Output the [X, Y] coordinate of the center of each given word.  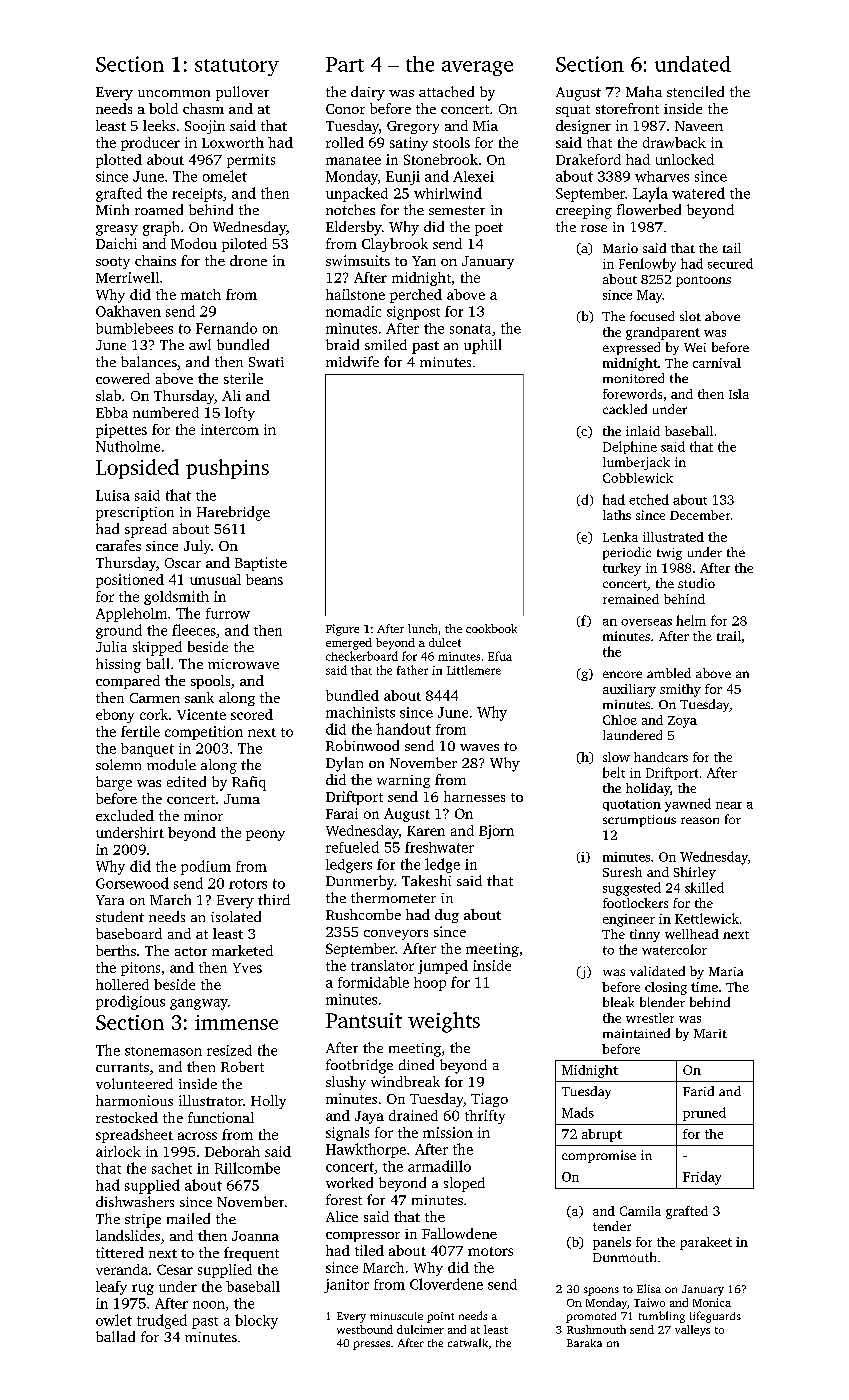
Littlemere [474, 670]
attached [446, 91]
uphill [482, 346]
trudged [162, 1321]
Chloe [620, 720]
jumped [443, 967]
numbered [166, 412]
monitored [633, 378]
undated [693, 64]
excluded [125, 815]
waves [479, 747]
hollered [122, 984]
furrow [228, 613]
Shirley [695, 873]
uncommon [174, 93]
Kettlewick [707, 918]
